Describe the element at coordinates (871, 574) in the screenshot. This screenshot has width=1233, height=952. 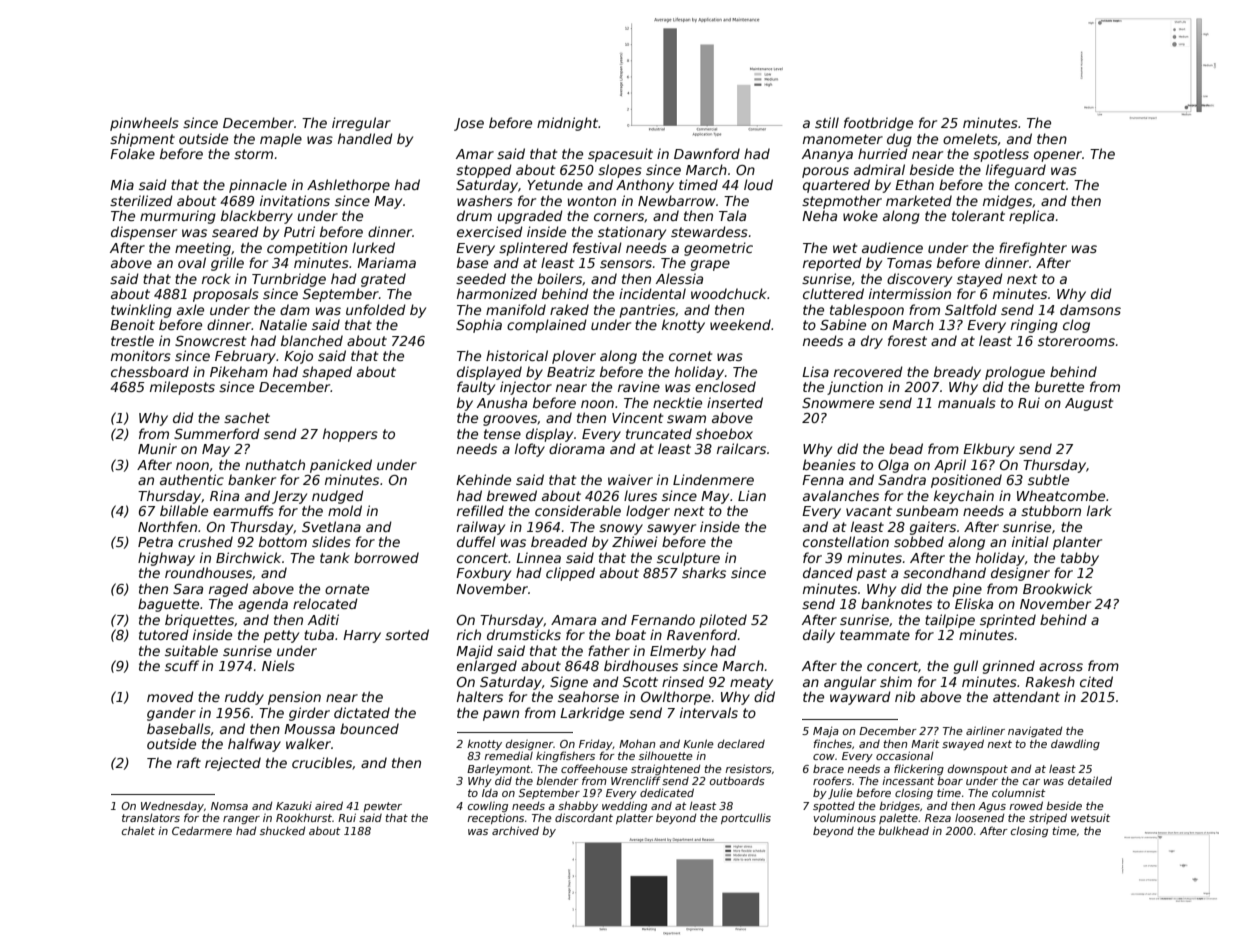
I see `past` at that location.
